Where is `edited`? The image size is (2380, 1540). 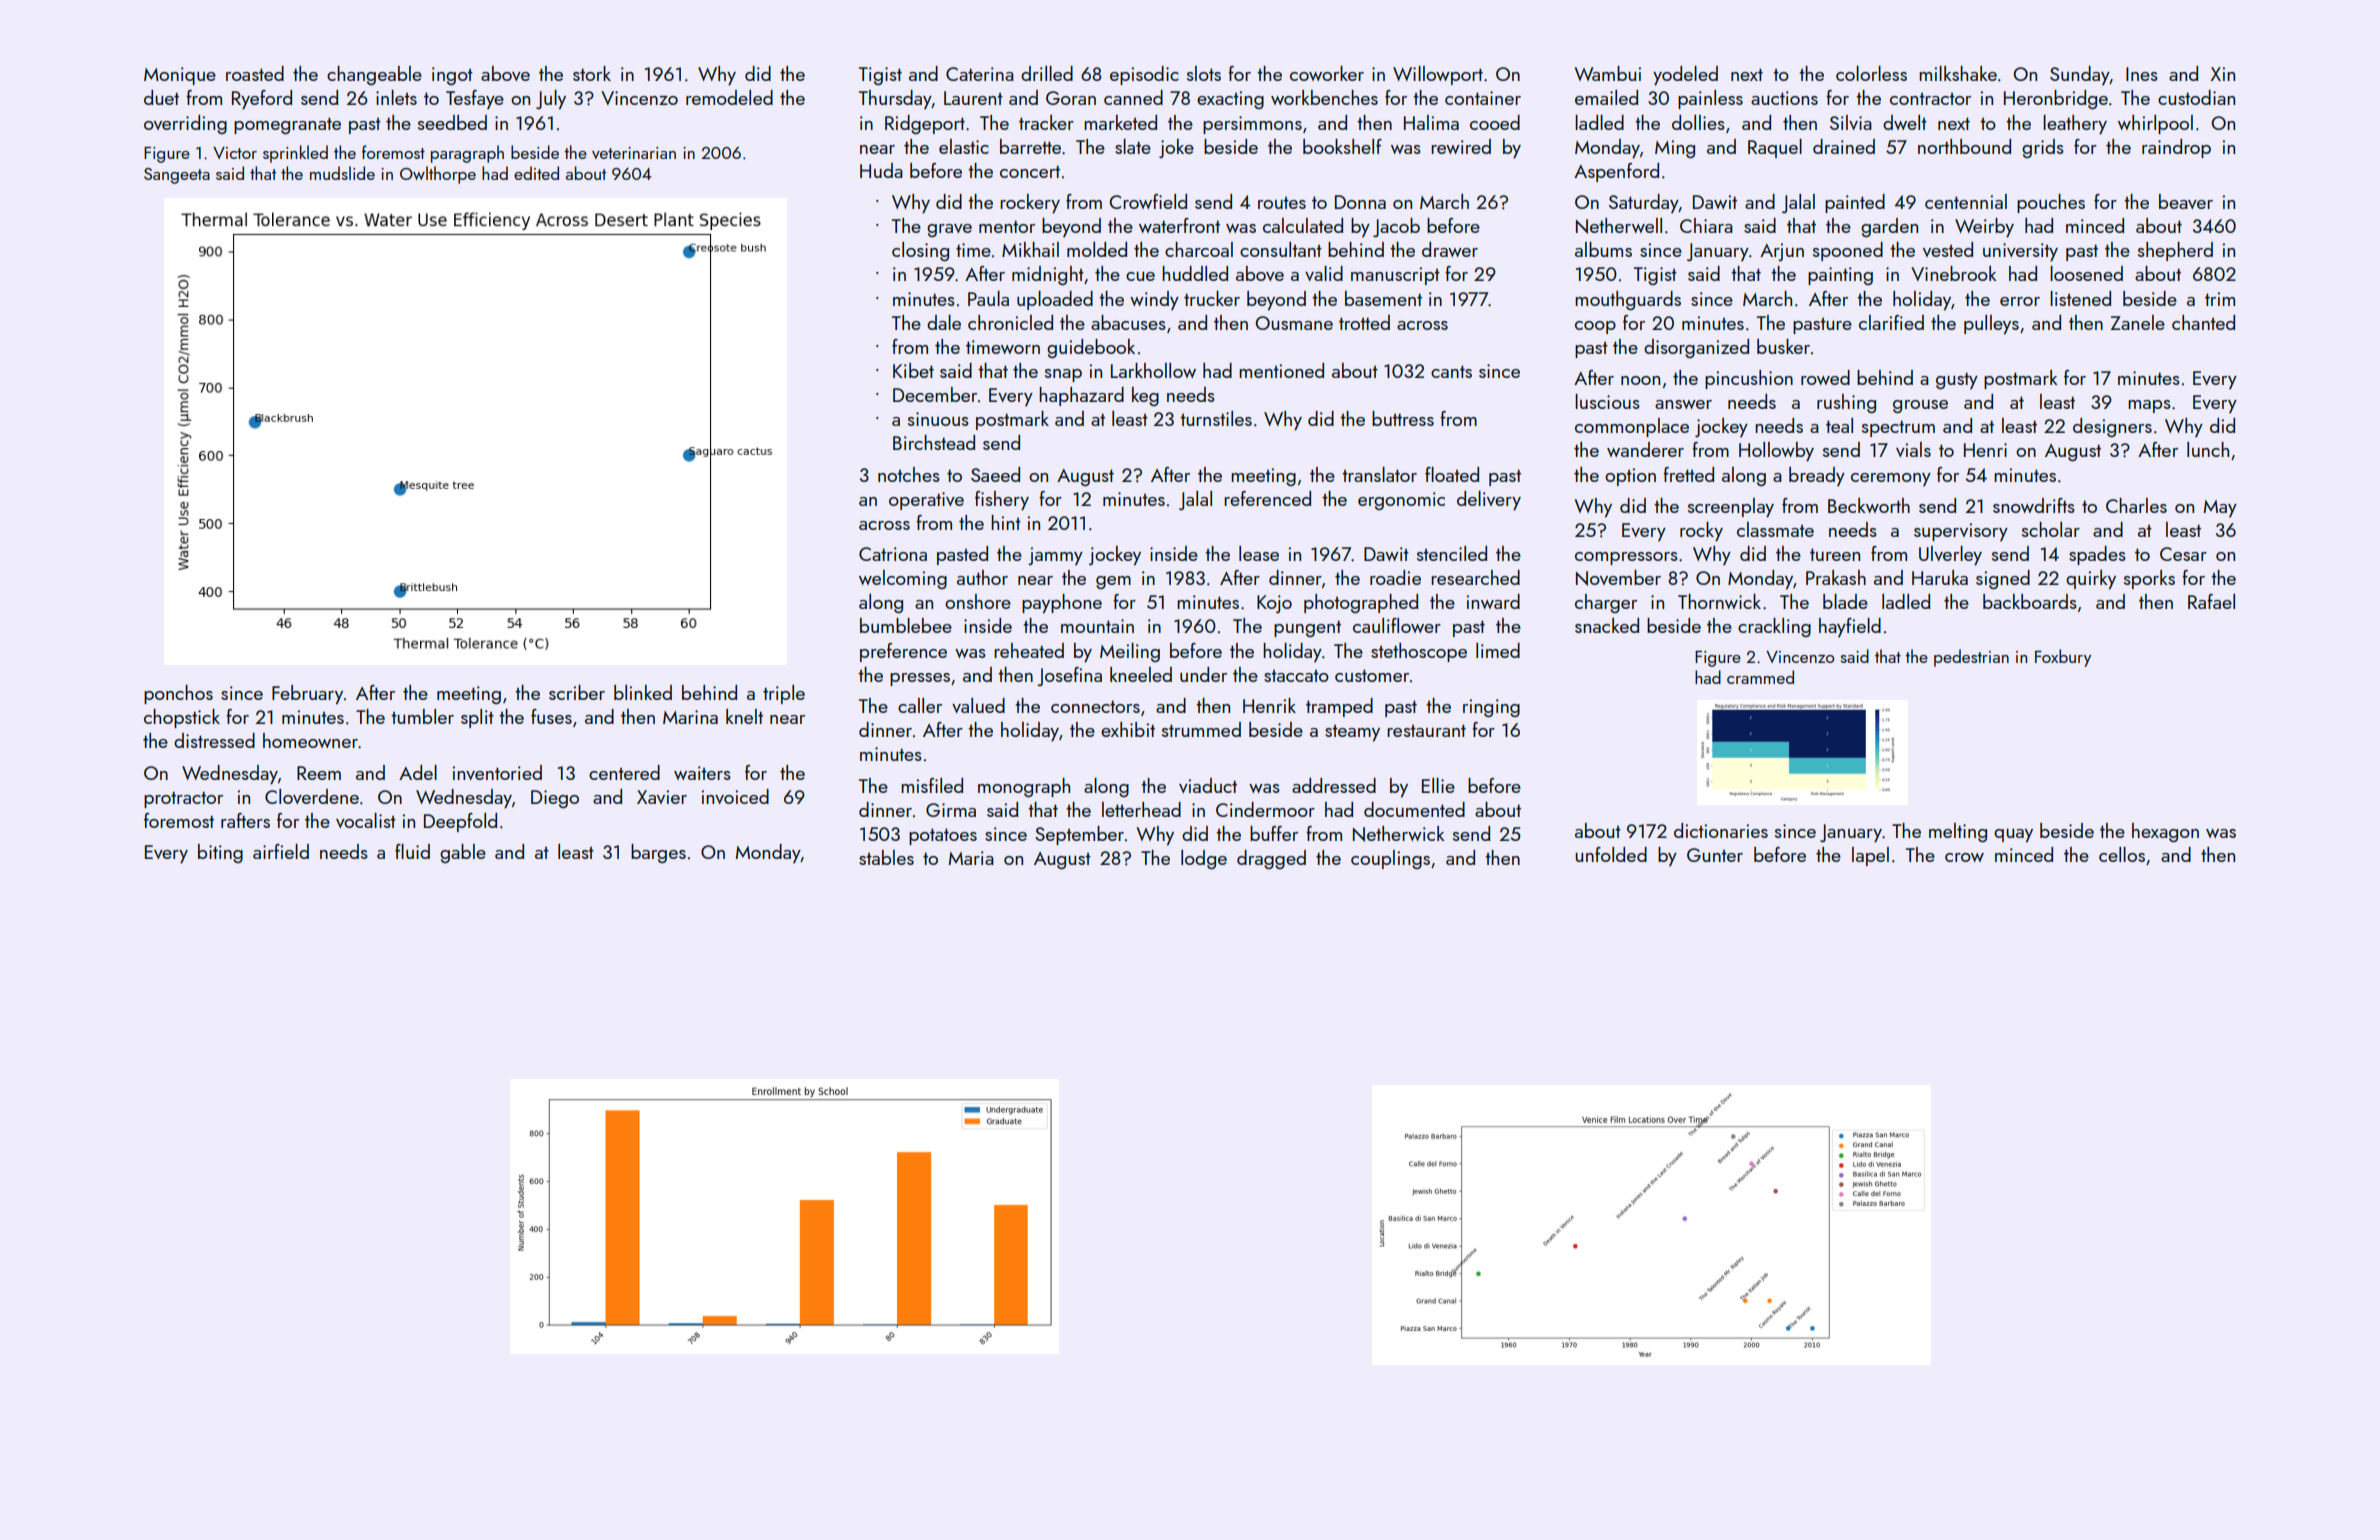
edited is located at coordinates (536, 173).
